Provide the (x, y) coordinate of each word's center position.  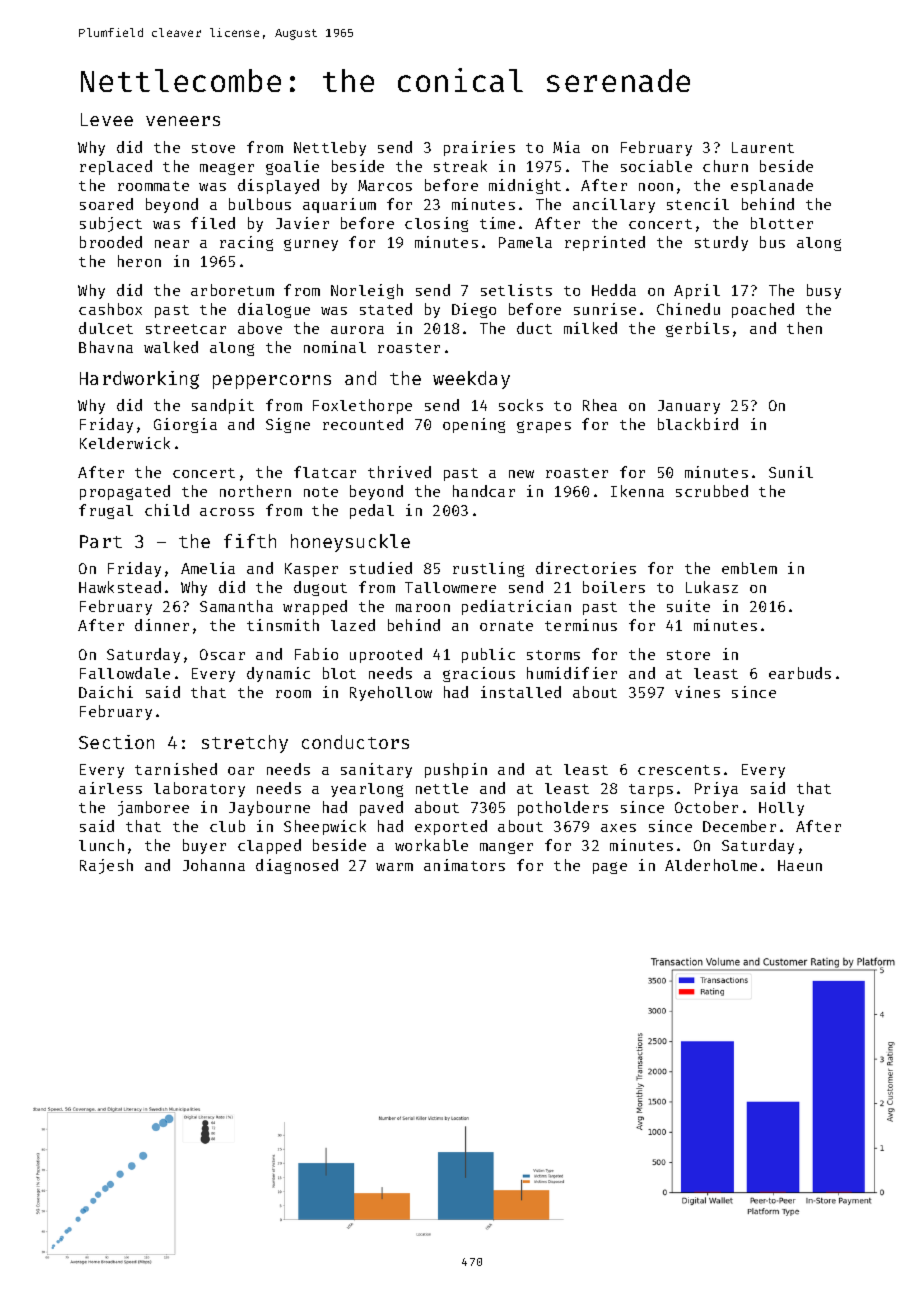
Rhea (600, 405)
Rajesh (106, 866)
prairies (479, 148)
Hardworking (139, 380)
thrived (399, 472)
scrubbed (712, 491)
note (321, 492)
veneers (183, 121)
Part (101, 541)
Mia (566, 147)
